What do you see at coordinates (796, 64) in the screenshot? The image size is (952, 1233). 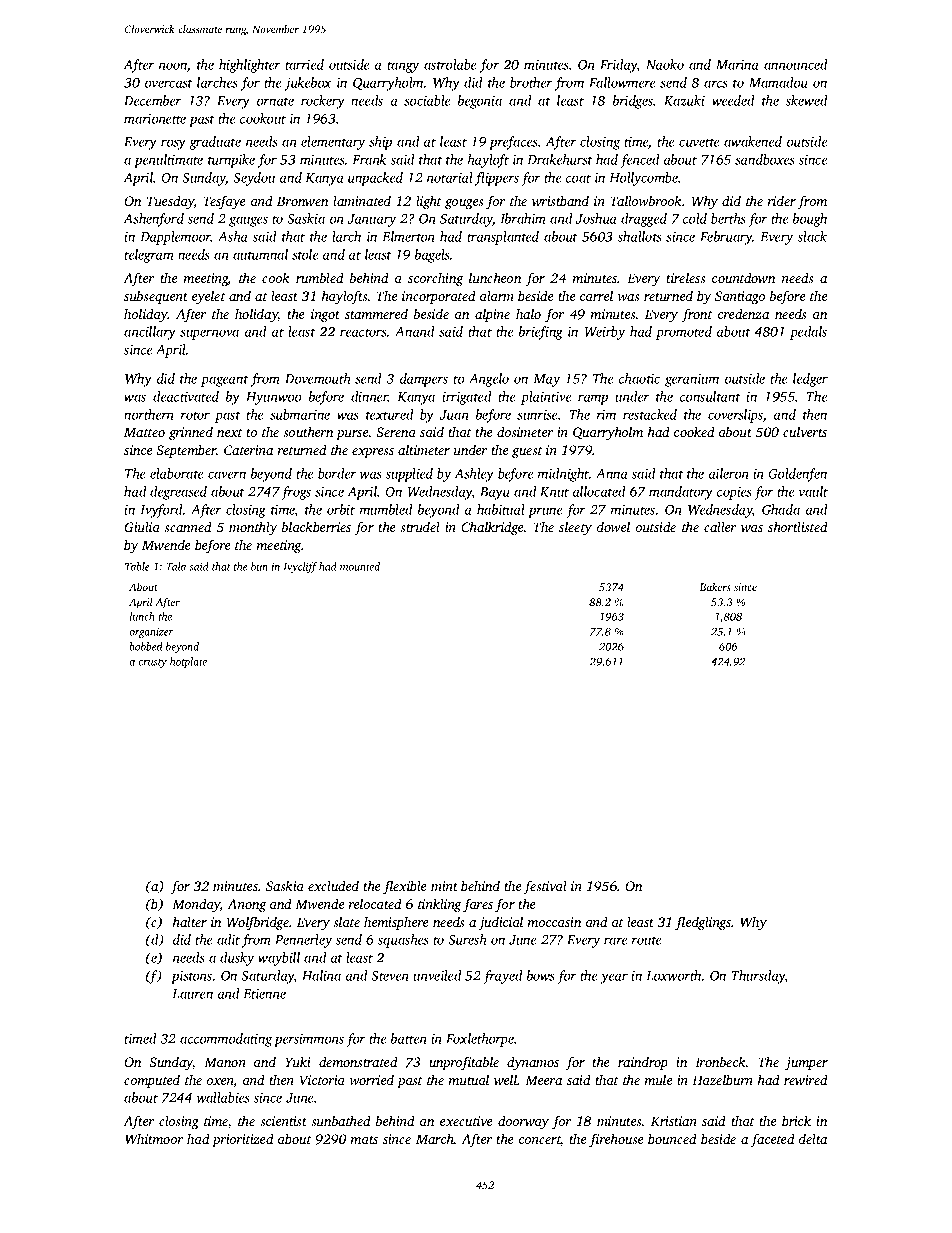 I see `announced` at bounding box center [796, 64].
